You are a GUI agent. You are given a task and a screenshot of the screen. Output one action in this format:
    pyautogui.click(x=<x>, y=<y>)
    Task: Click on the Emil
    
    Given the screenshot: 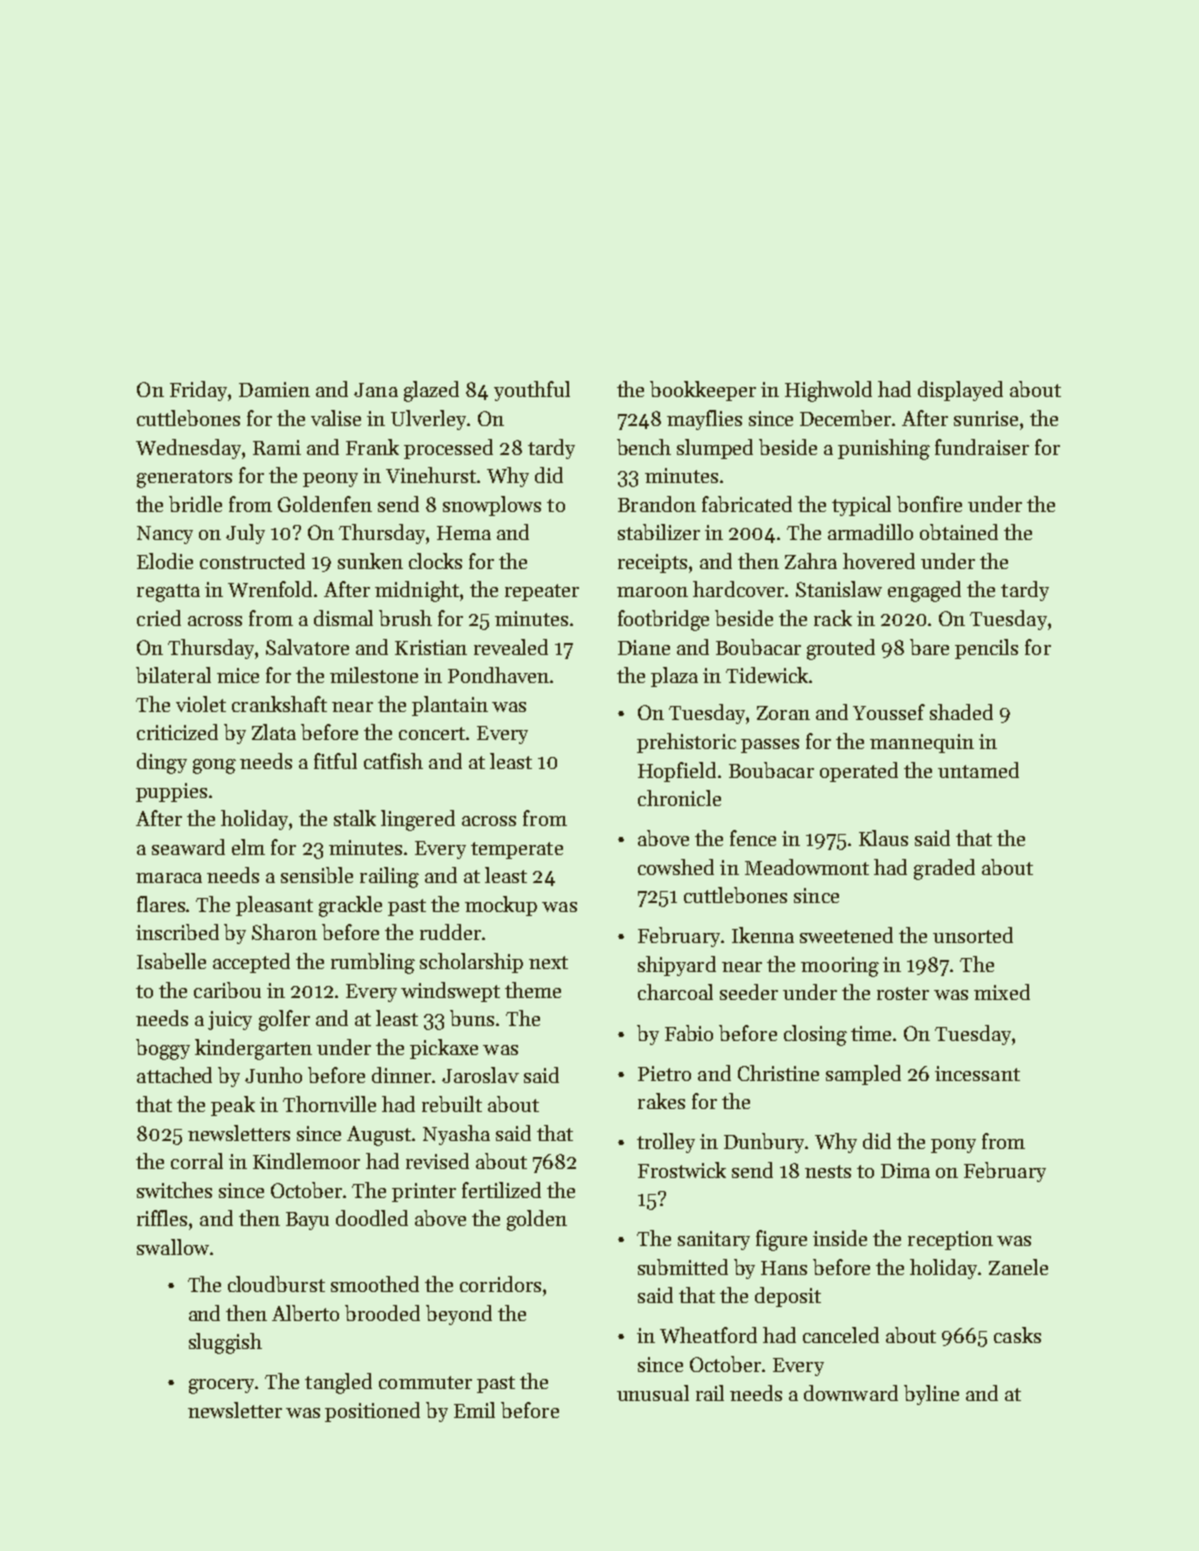 What is the action you would take?
    pyautogui.click(x=474, y=1410)
